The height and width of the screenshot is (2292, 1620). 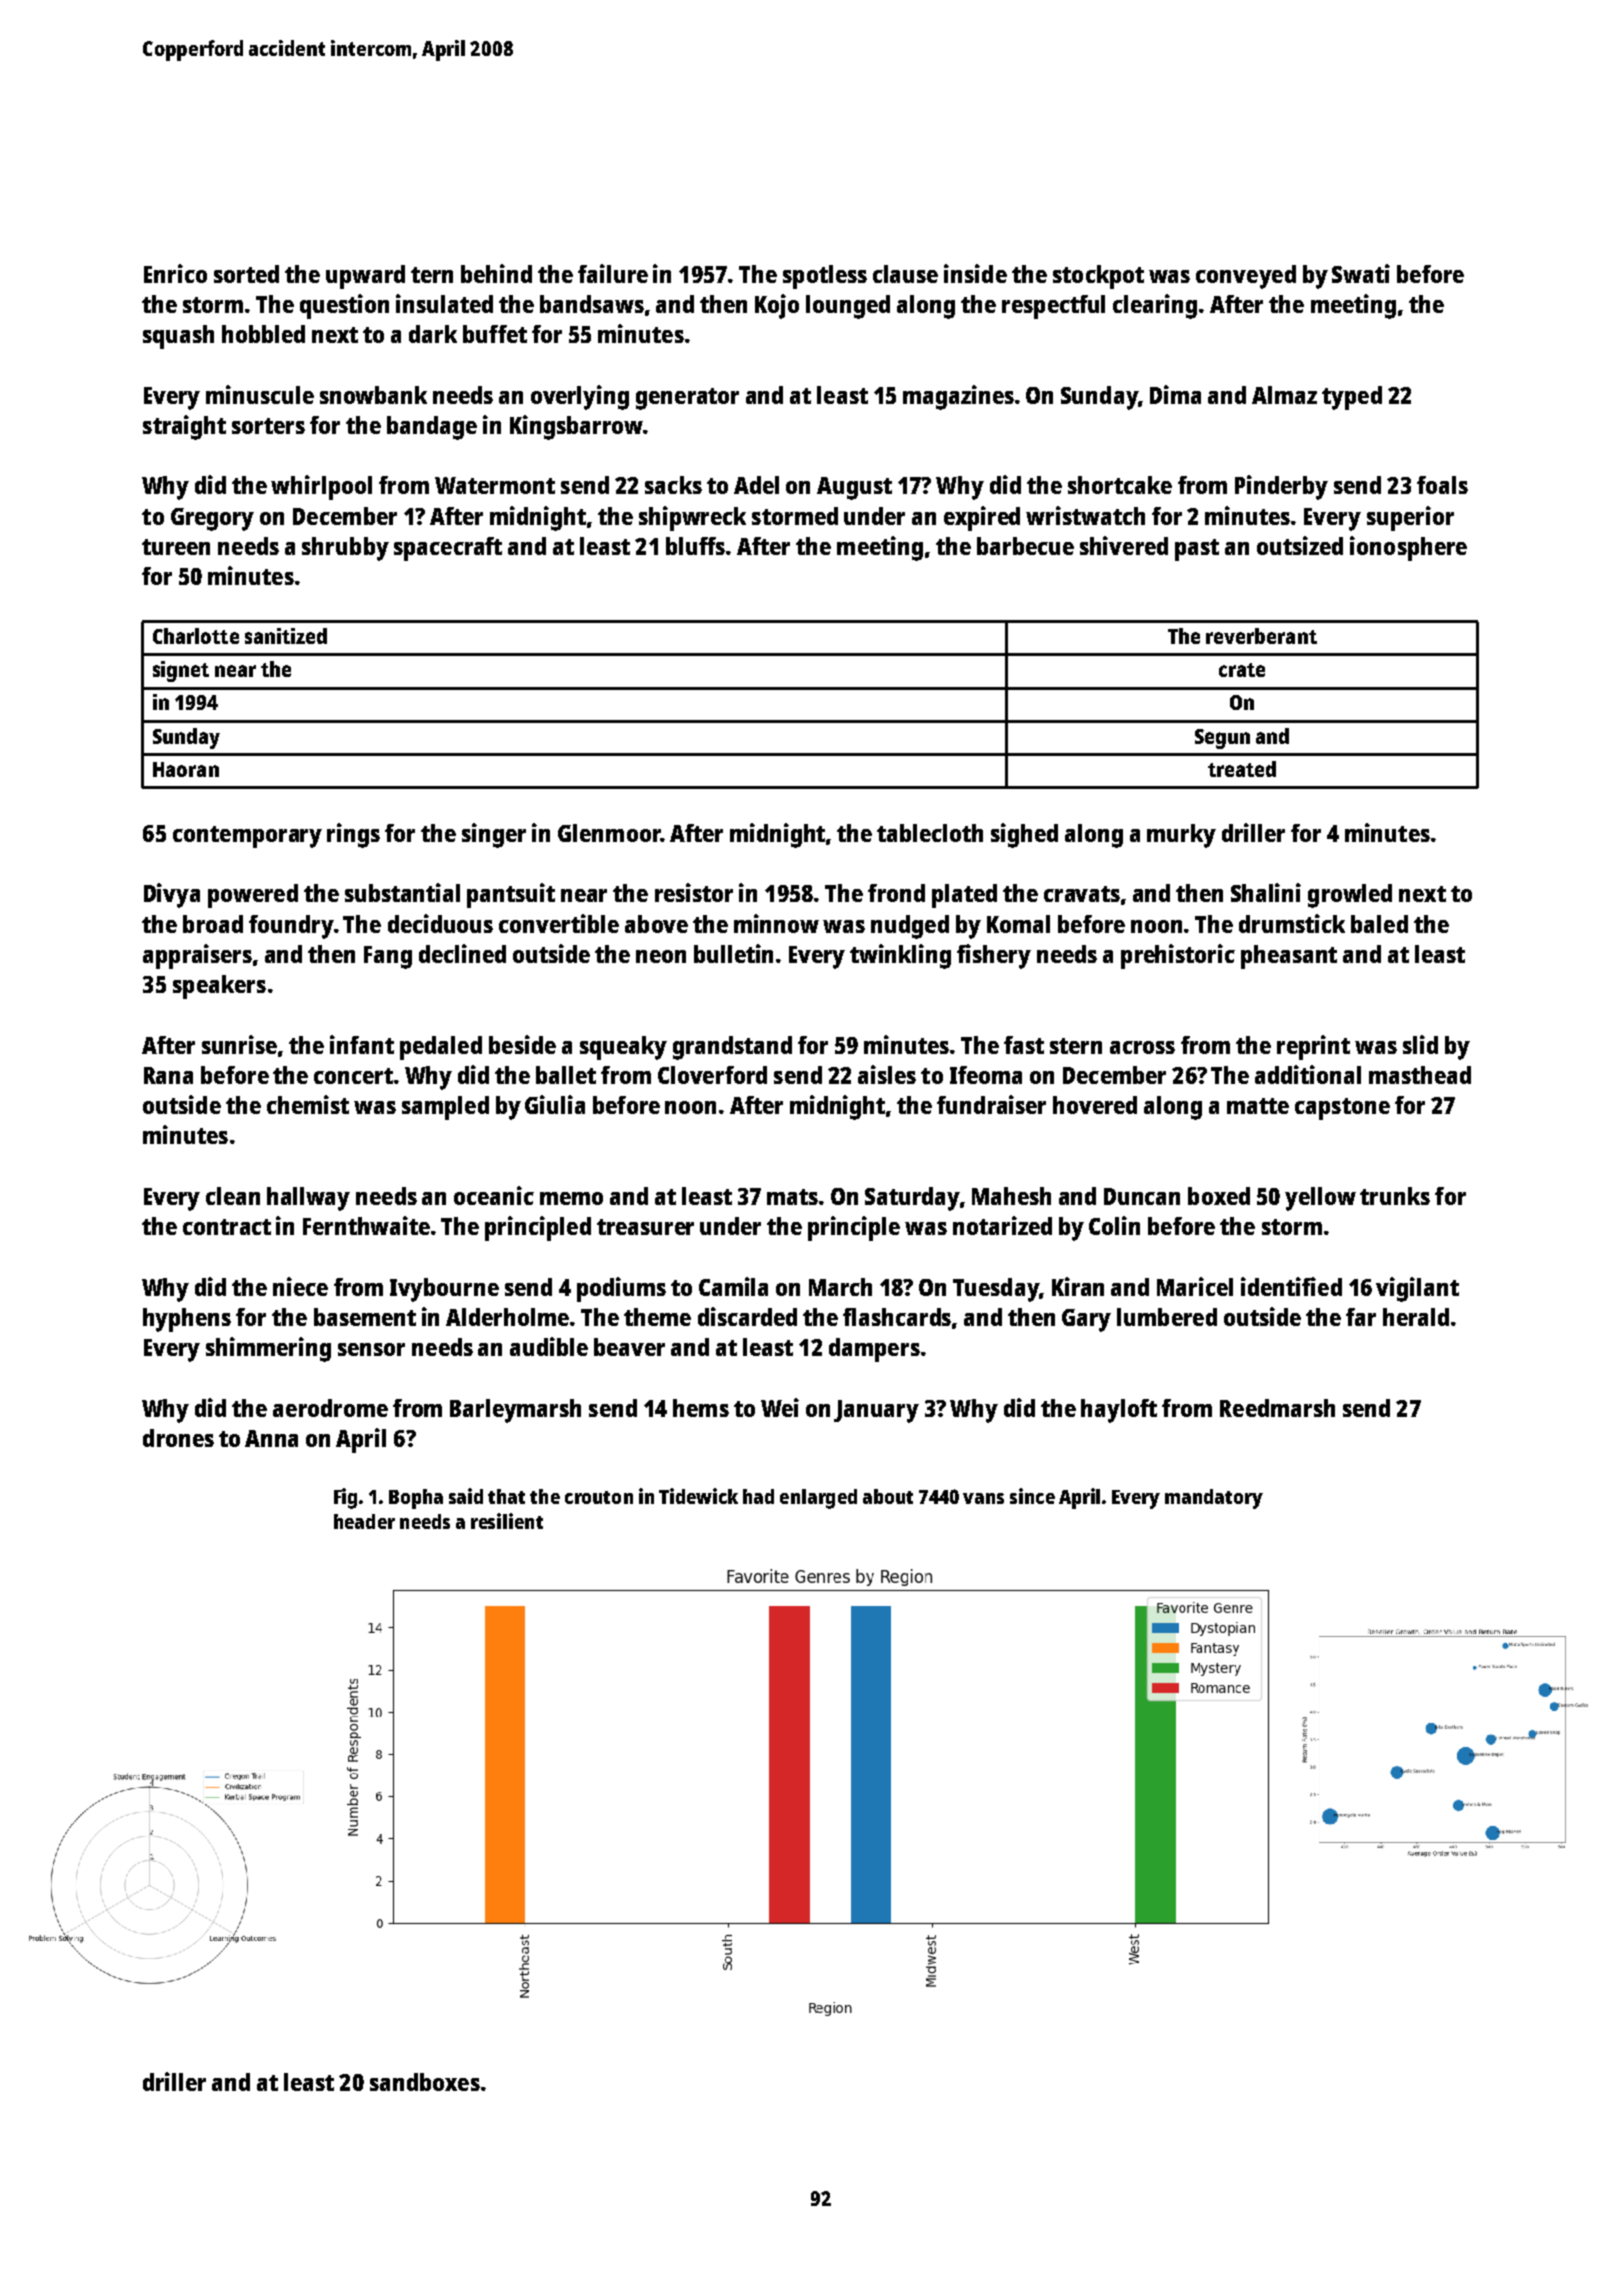 What do you see at coordinates (496, 273) in the screenshot?
I see `behind` at bounding box center [496, 273].
